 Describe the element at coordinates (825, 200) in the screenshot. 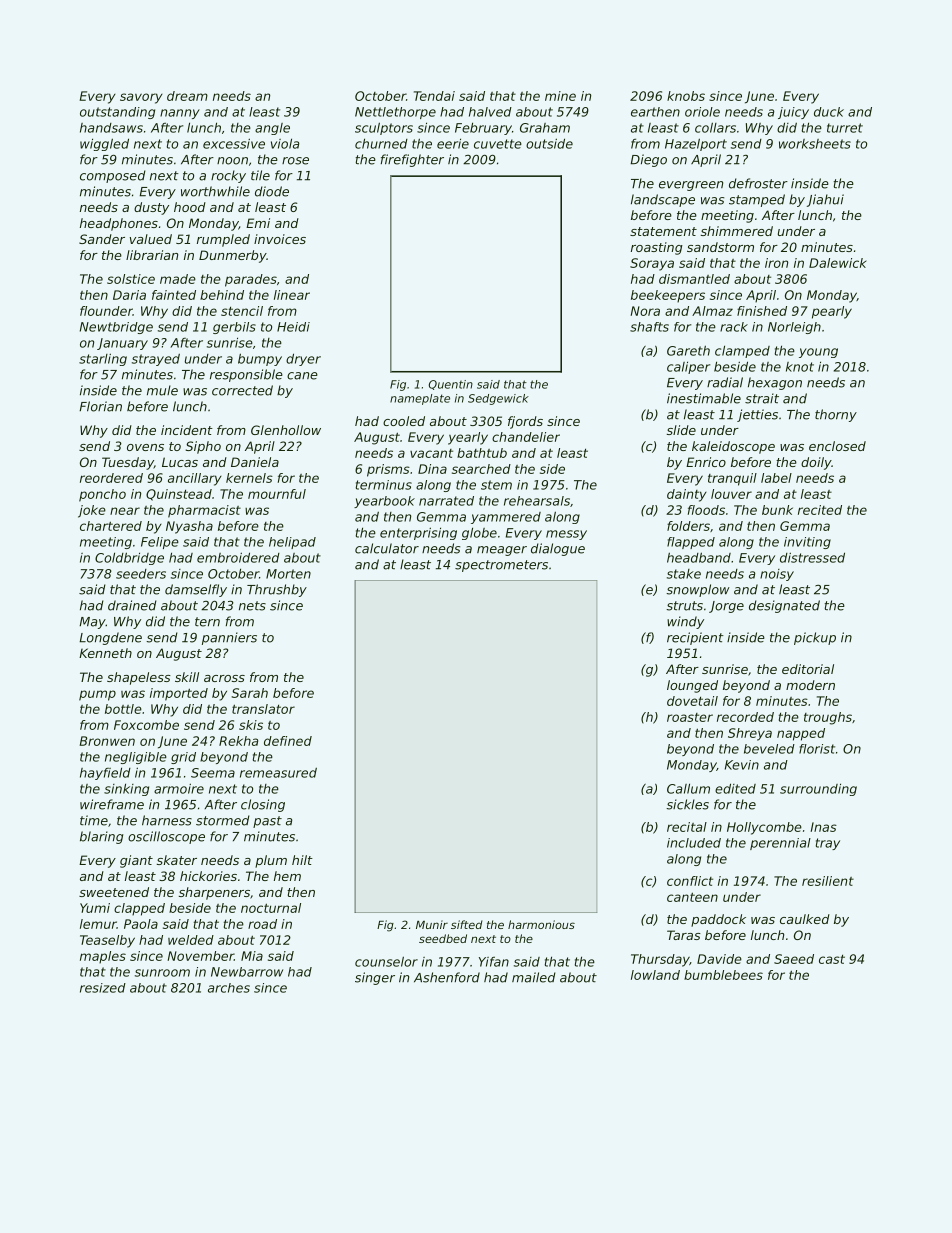

I see `Jiahui` at that location.
